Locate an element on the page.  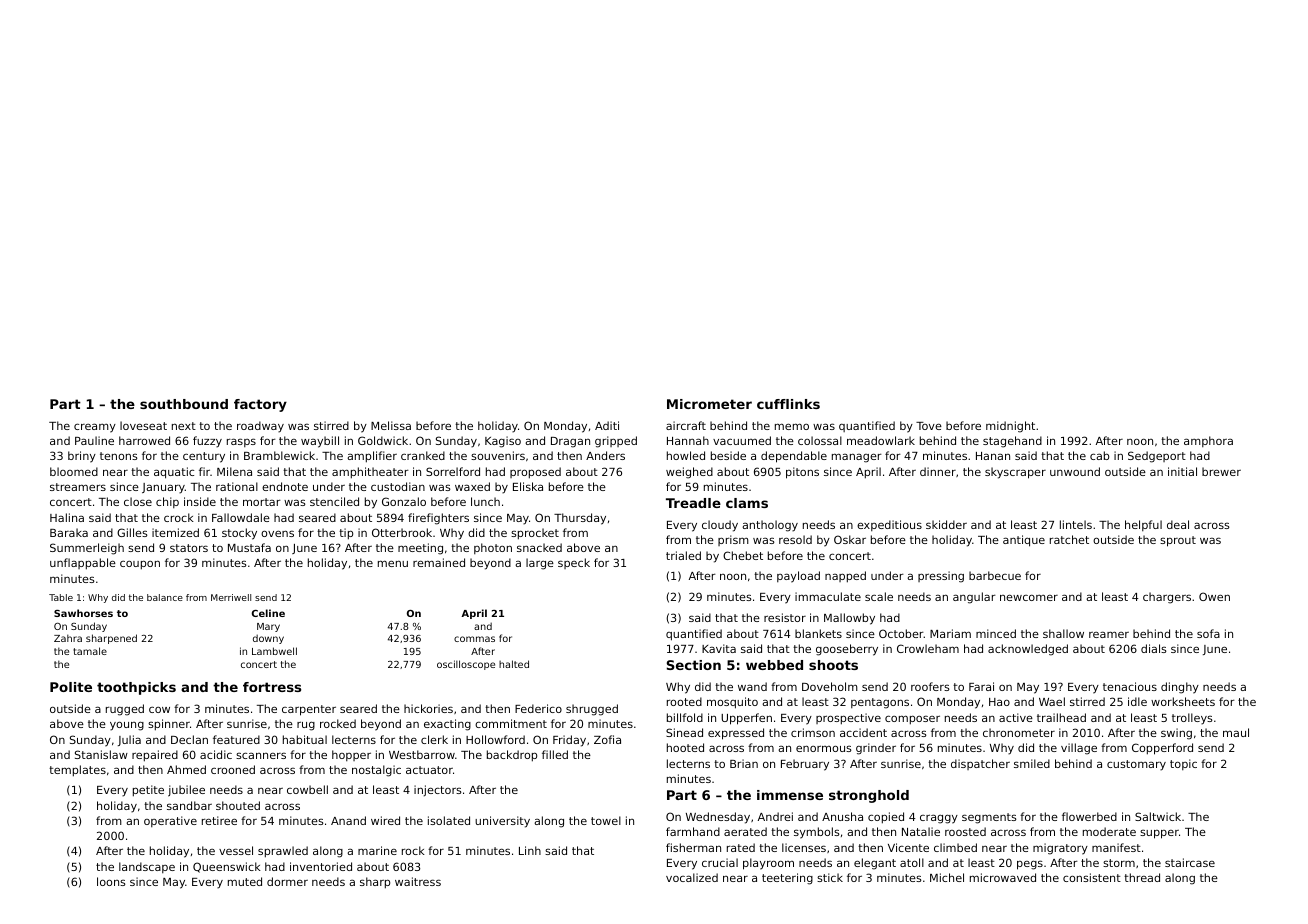
proposed is located at coordinates (535, 473).
